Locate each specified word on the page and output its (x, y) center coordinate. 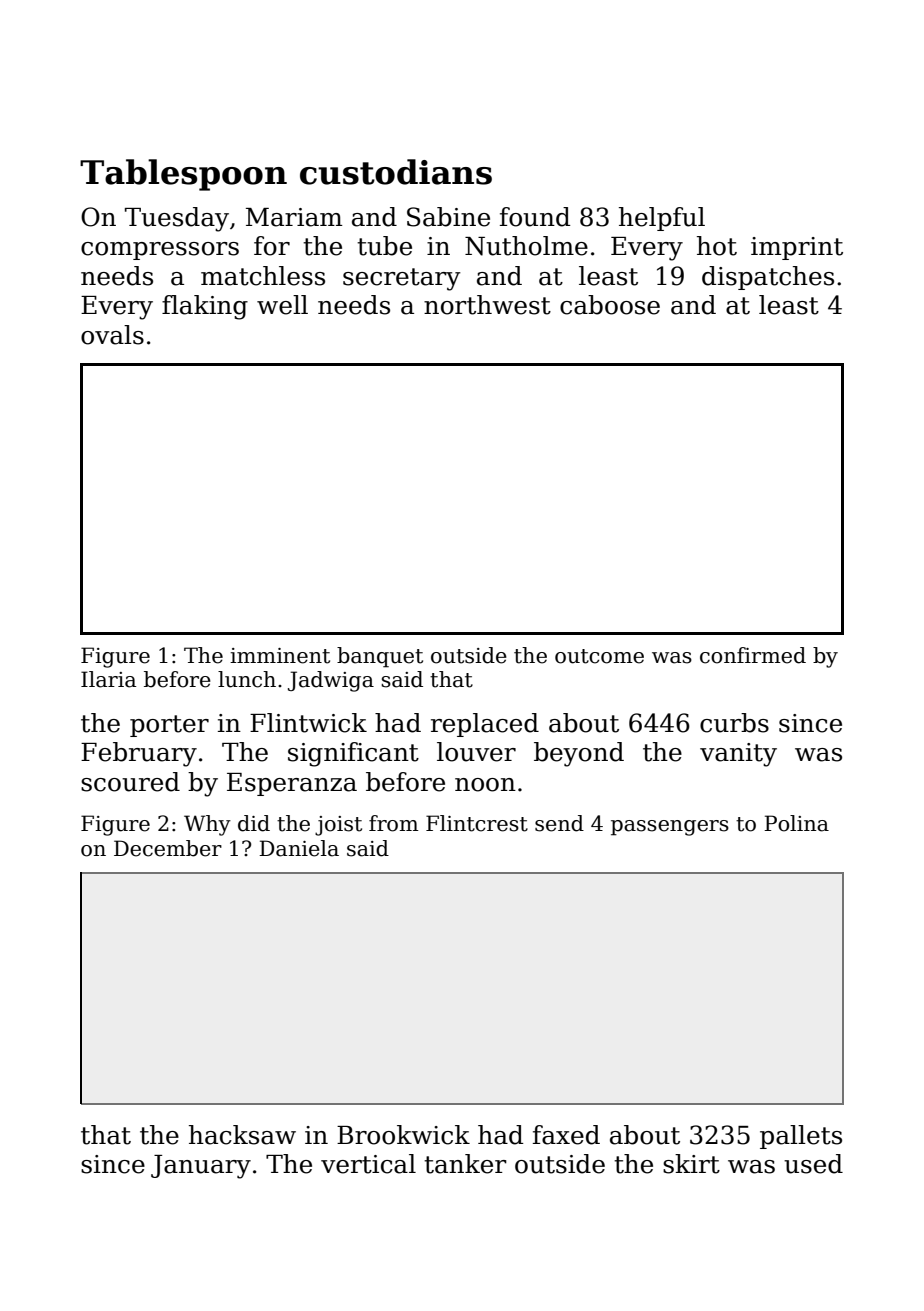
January (201, 1167)
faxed (566, 1135)
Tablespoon (183, 175)
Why (207, 825)
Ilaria (108, 679)
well (282, 305)
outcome (599, 656)
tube (384, 246)
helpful (662, 219)
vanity (738, 755)
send (559, 823)
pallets (801, 1137)
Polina (796, 823)
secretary (402, 279)
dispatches (768, 278)
